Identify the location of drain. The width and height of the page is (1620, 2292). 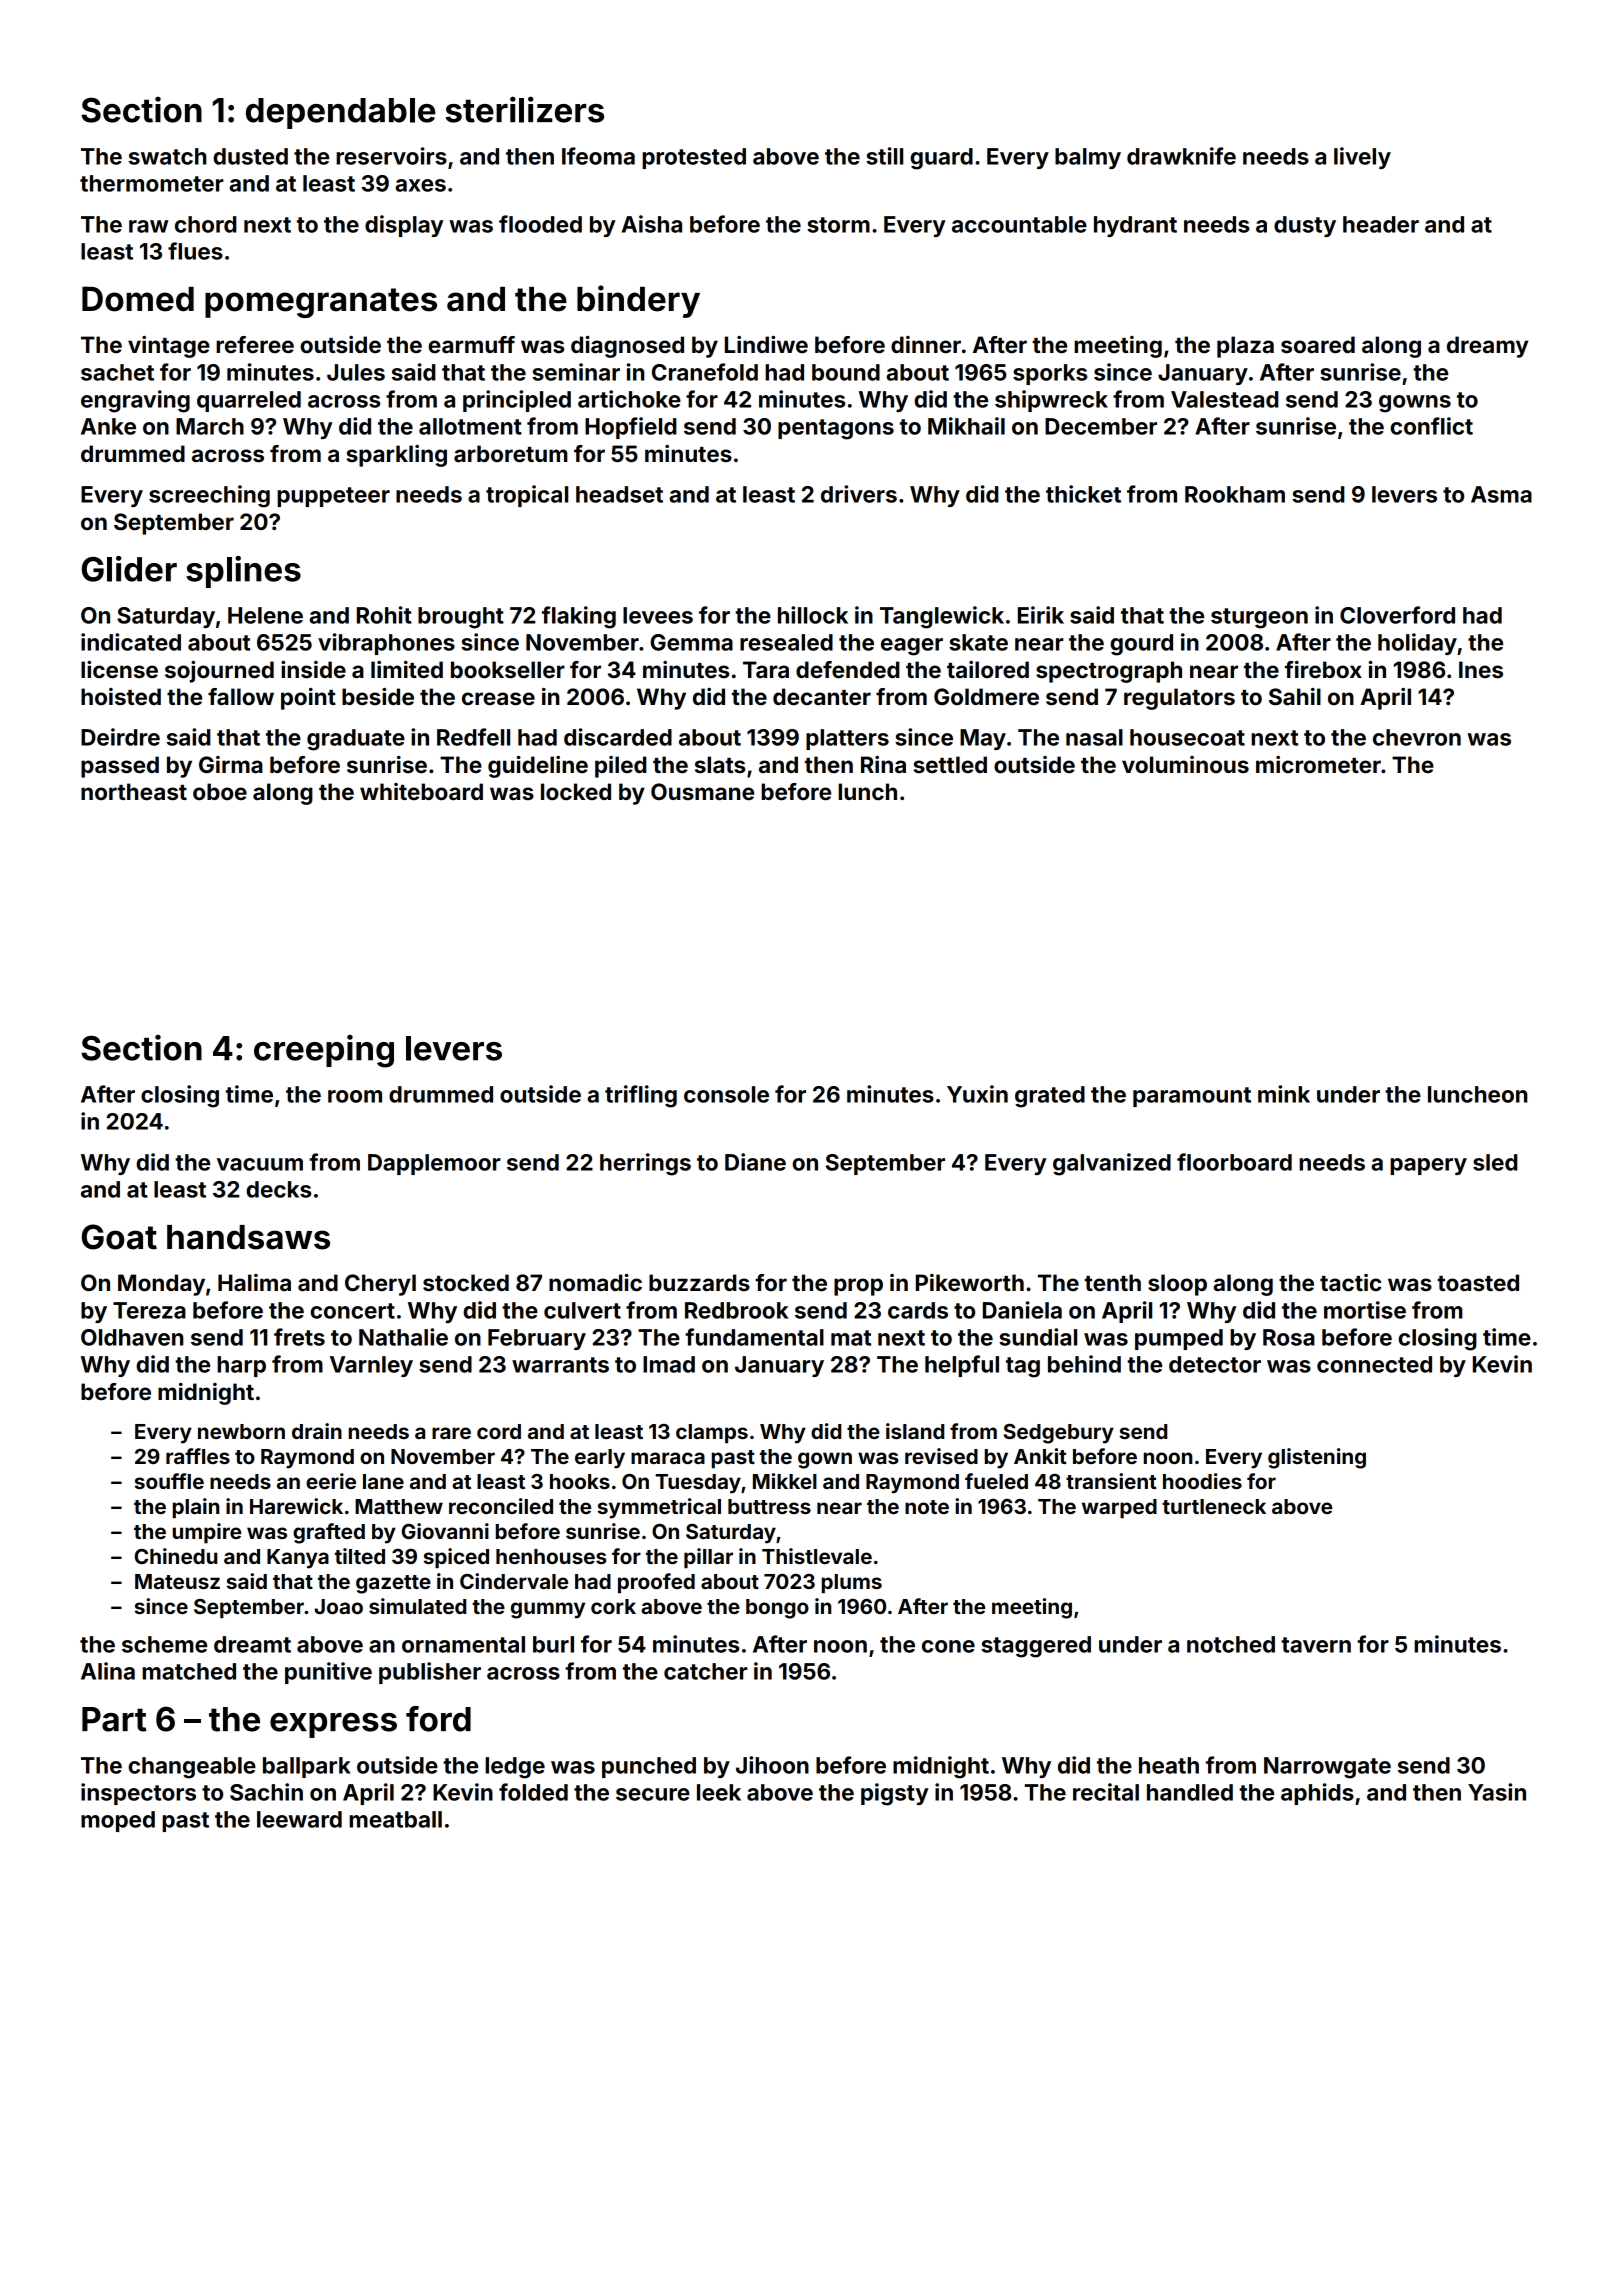
(317, 1431).
